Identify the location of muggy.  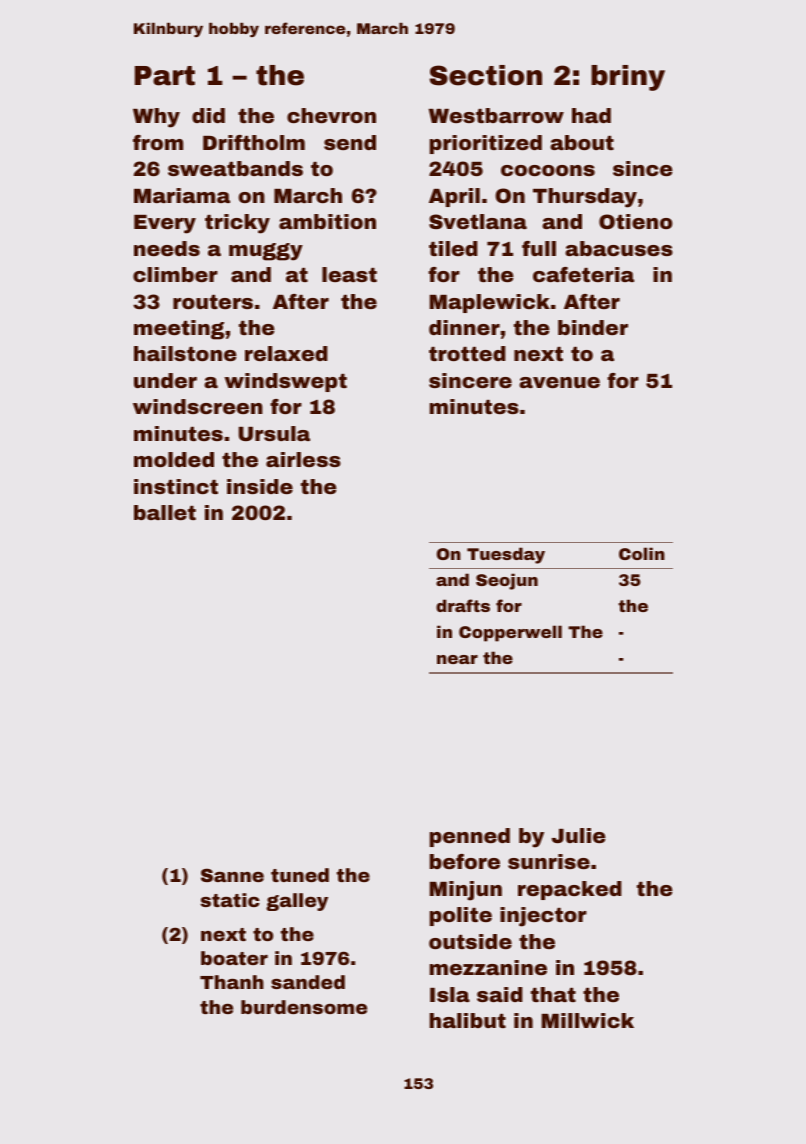
(266, 252).
